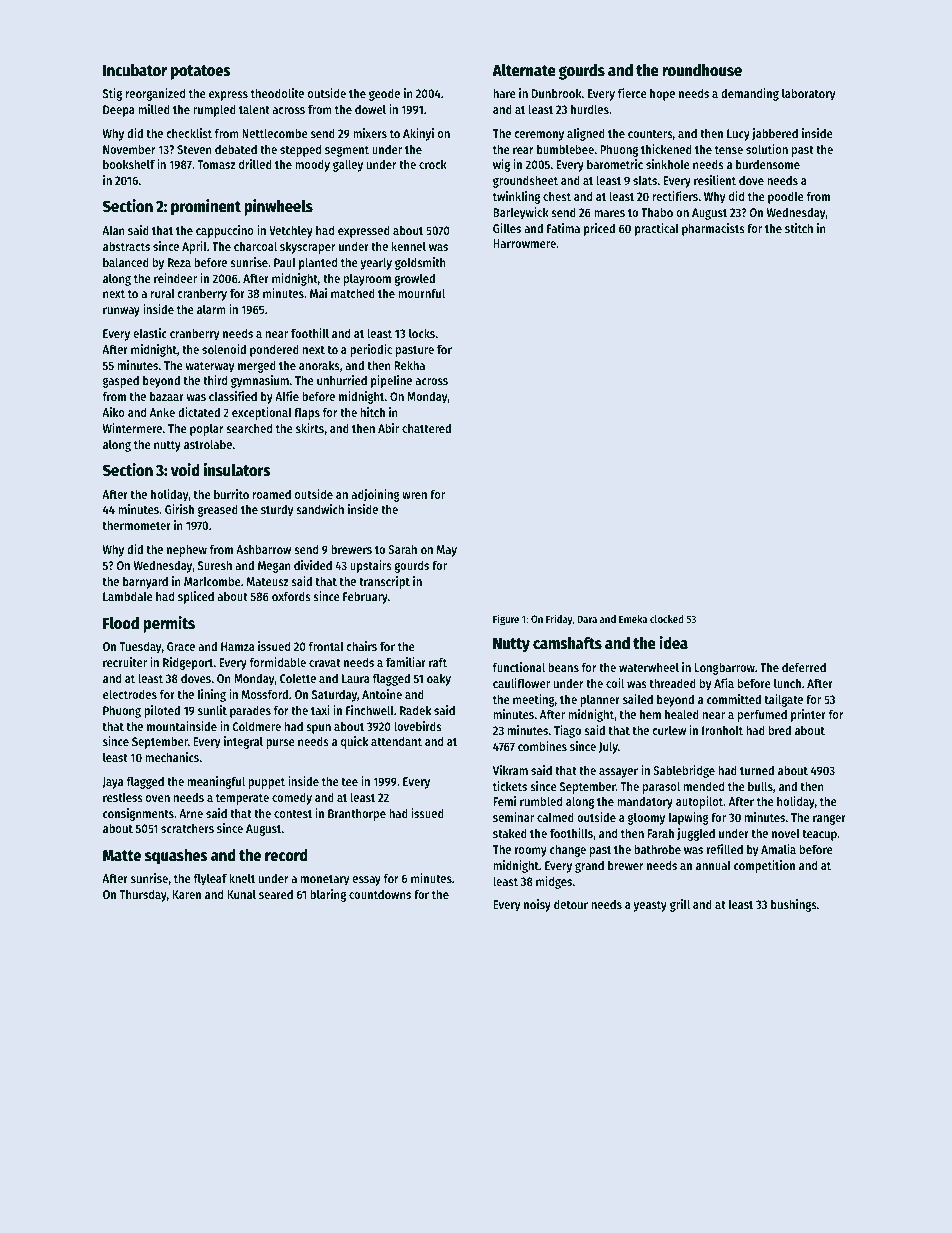  Describe the element at coordinates (738, 135) in the page. I see `Lucy` at that location.
